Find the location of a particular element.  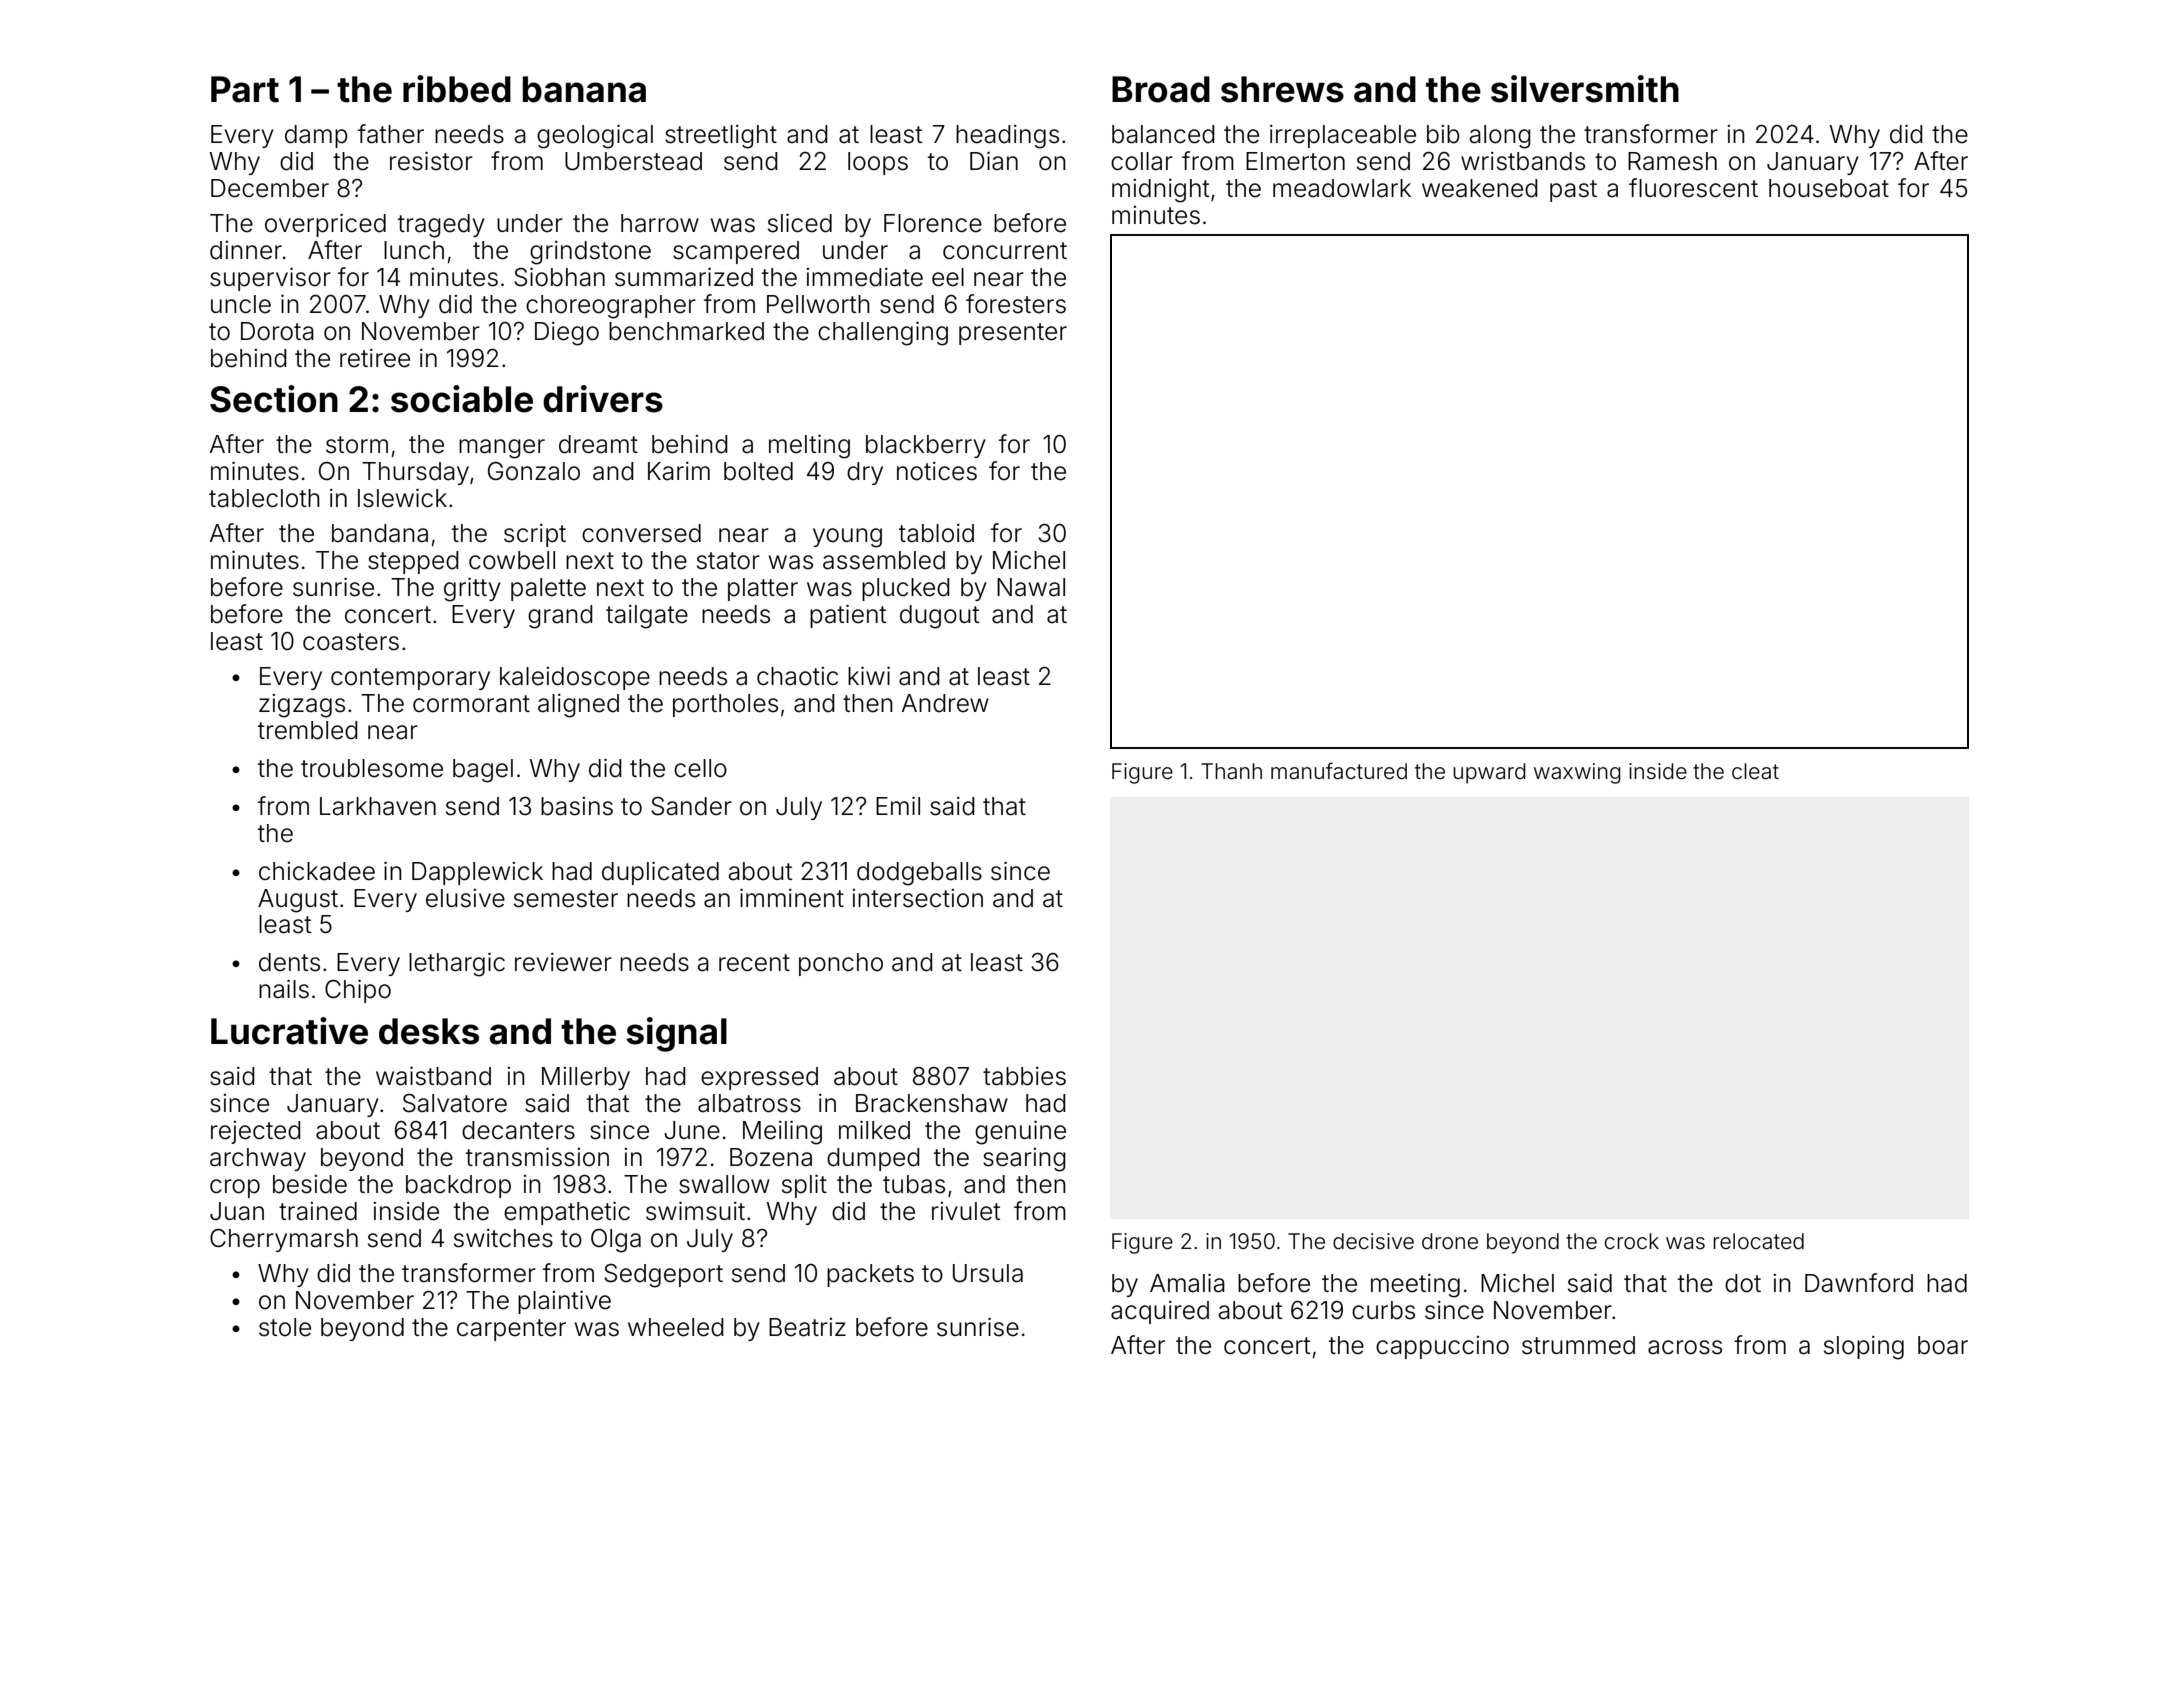

Emil is located at coordinates (898, 806).
